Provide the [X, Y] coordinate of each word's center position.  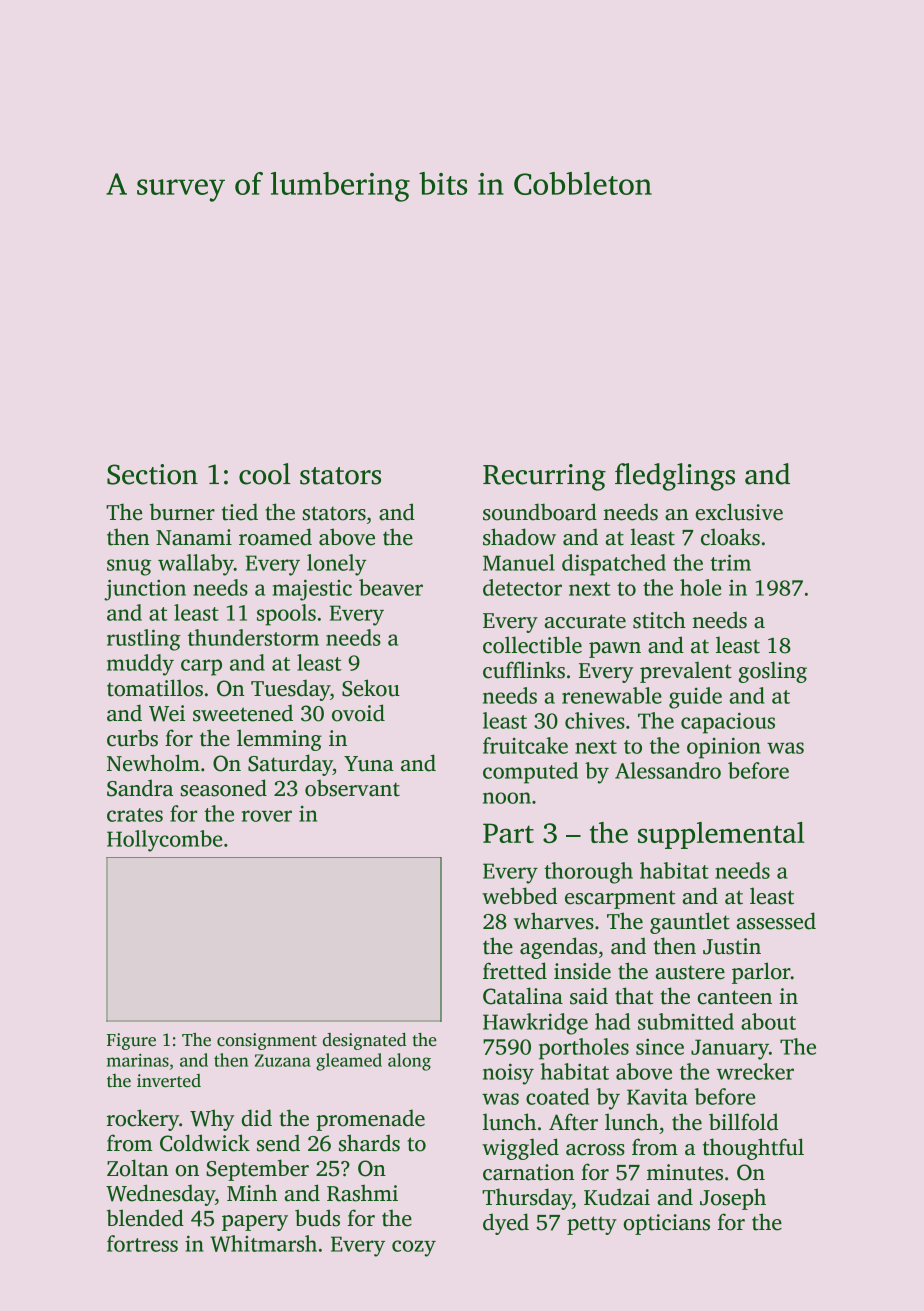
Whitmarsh [263, 1243]
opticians [666, 1224]
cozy [414, 1248]
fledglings [675, 477]
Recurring [544, 477]
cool [265, 474]
